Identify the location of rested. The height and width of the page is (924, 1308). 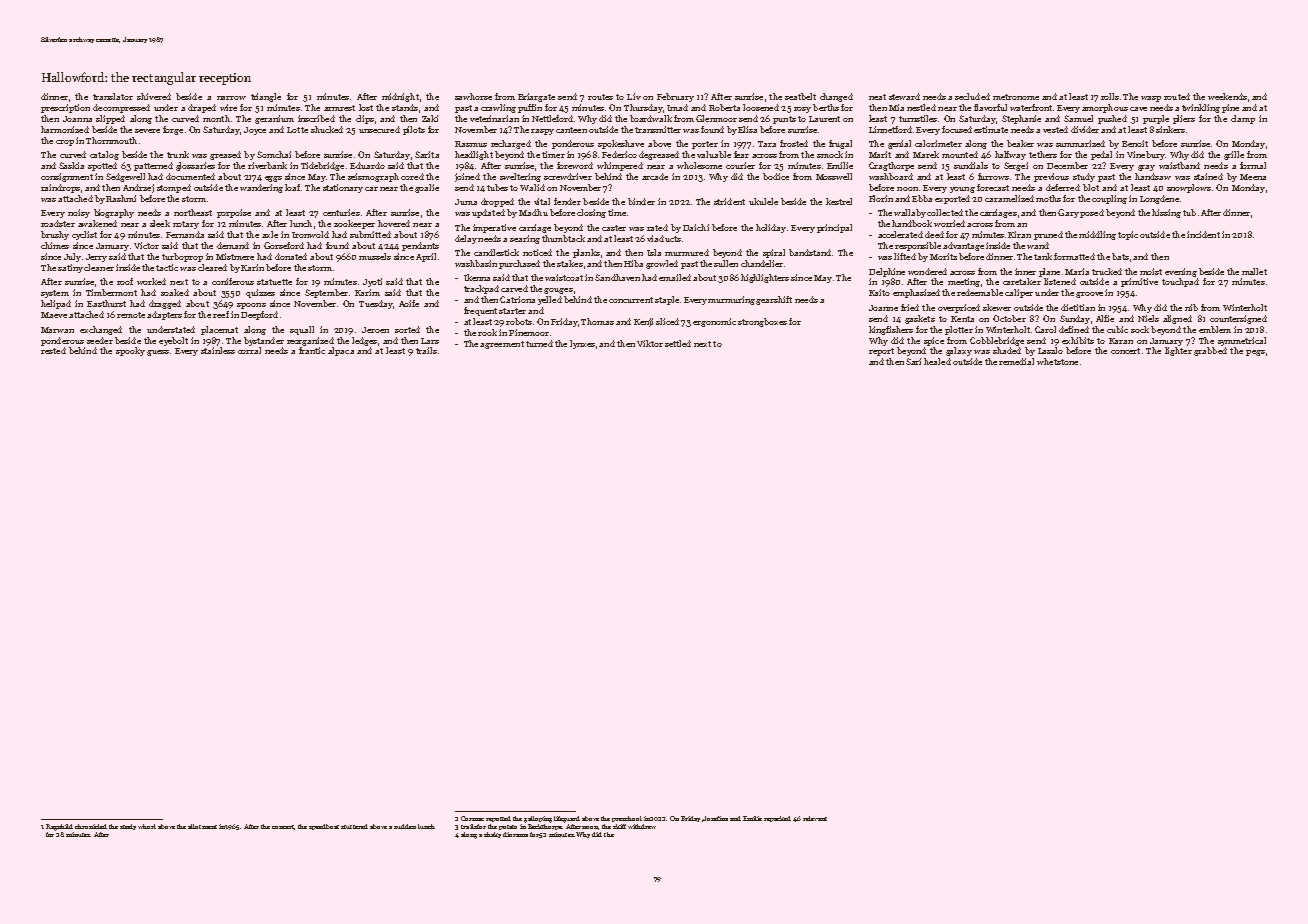
(53, 350).
